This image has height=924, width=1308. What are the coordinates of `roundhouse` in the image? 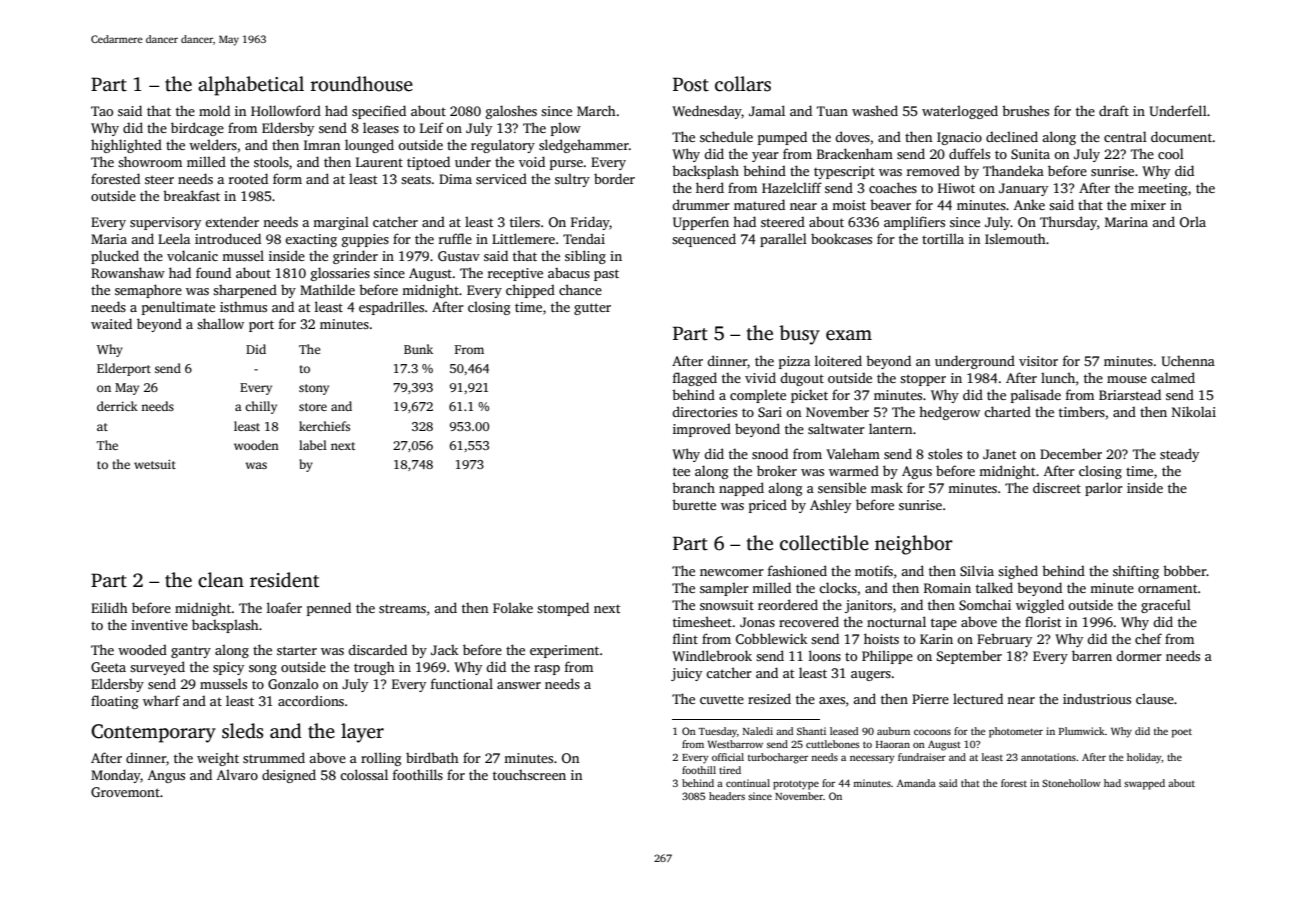 It's located at (362, 84).
